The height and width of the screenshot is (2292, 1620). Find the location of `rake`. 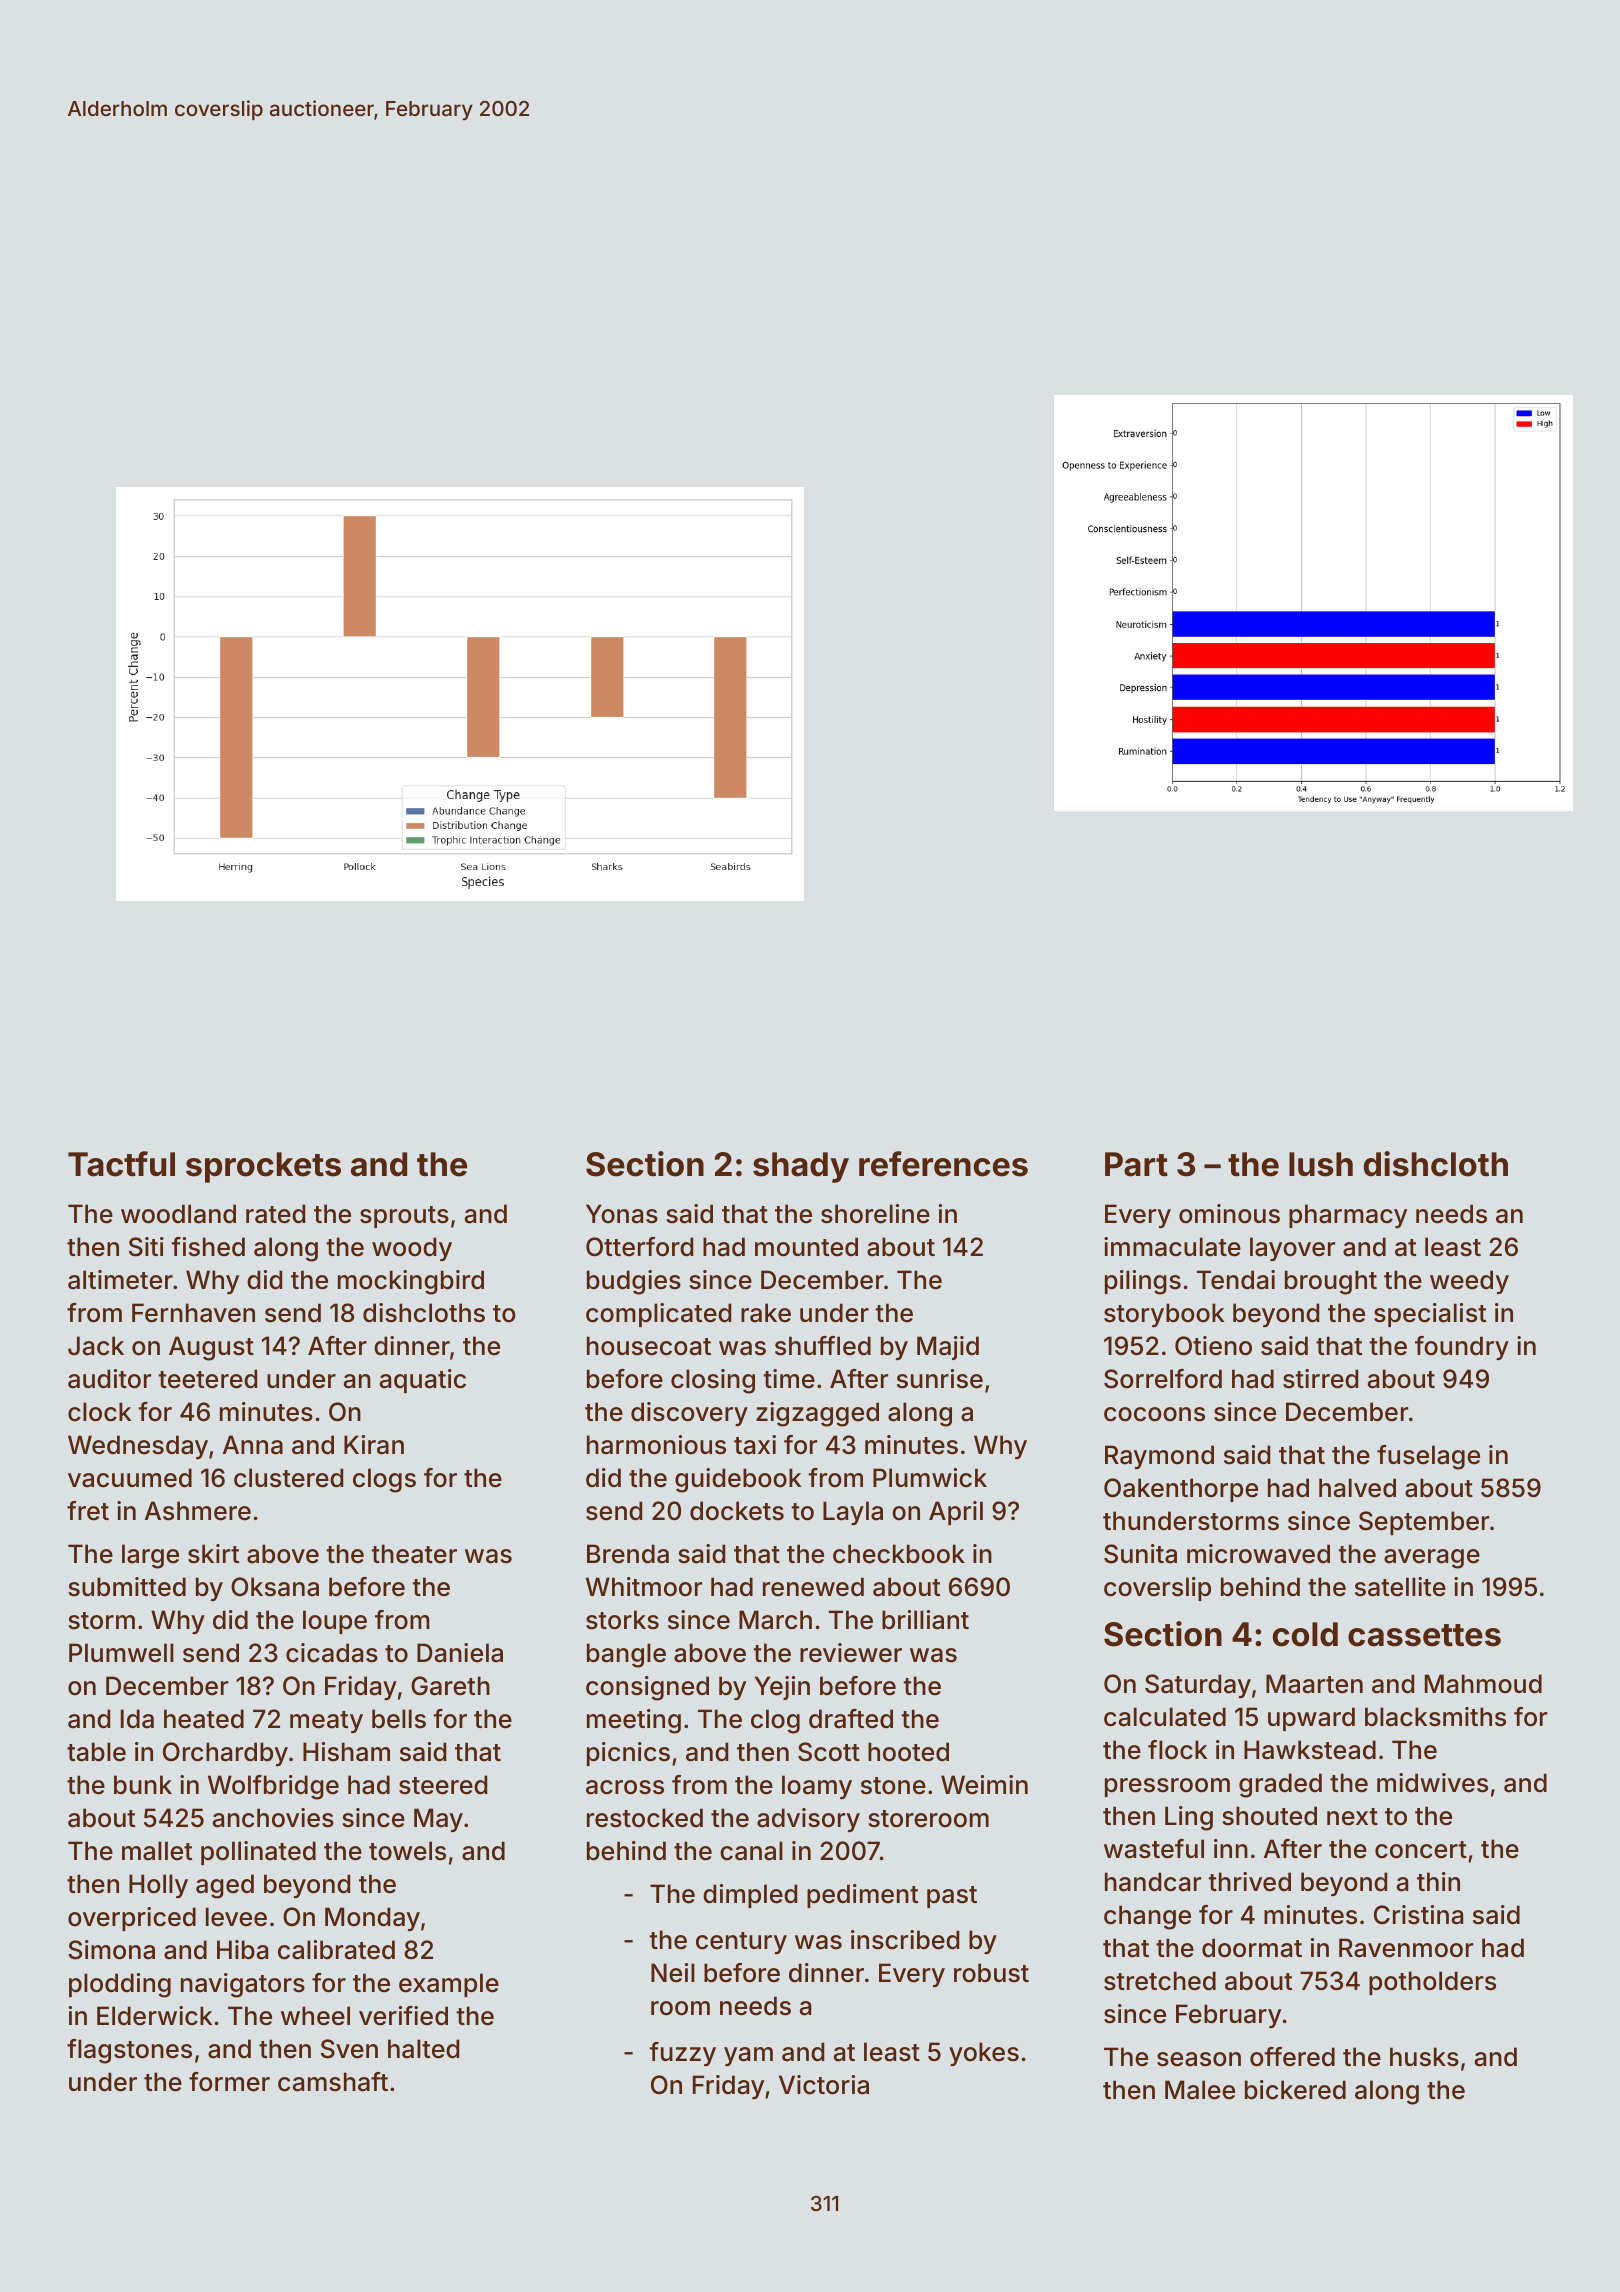

rake is located at coordinates (766, 1313).
